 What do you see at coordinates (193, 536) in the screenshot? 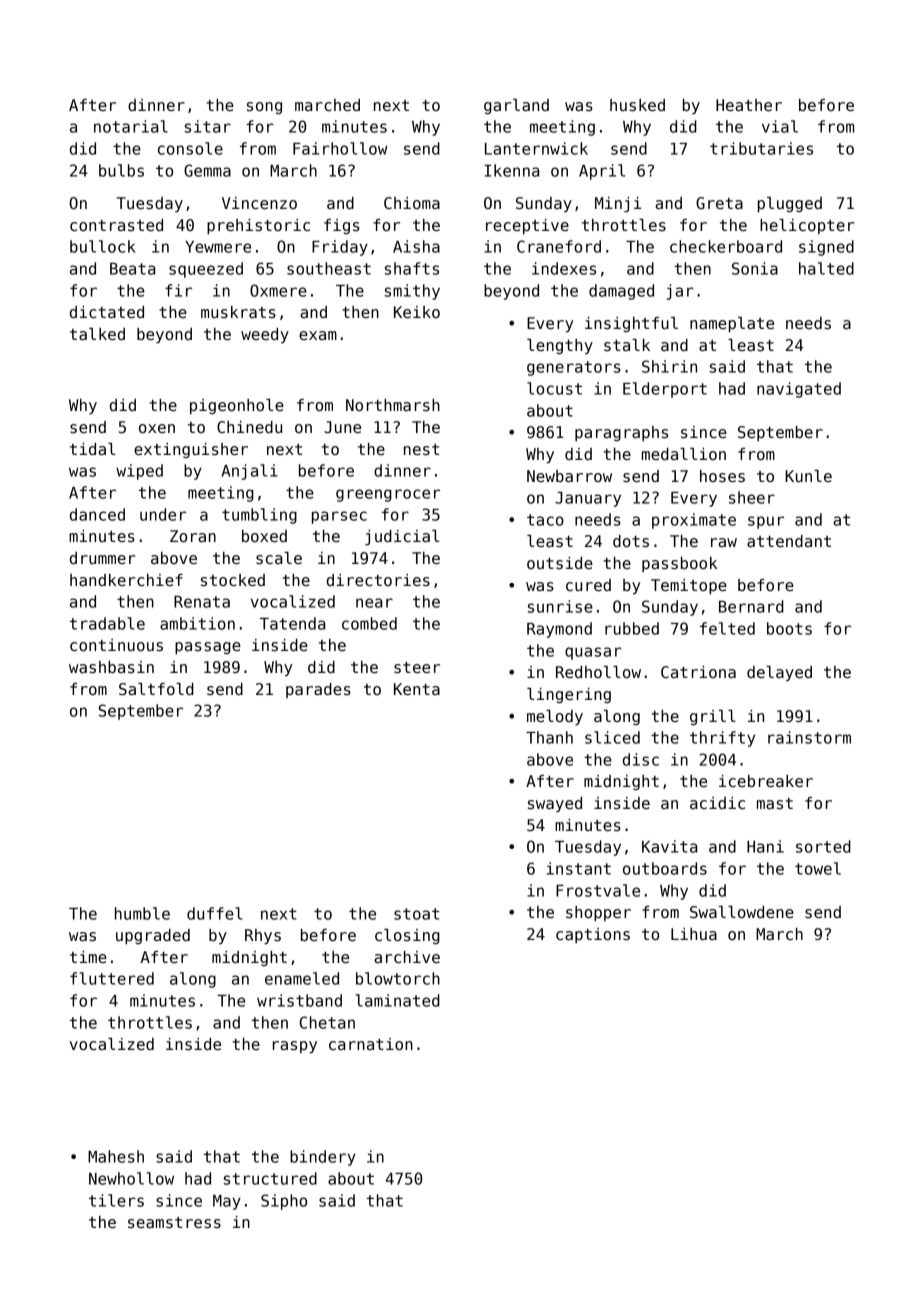
I see `Zoran` at bounding box center [193, 536].
